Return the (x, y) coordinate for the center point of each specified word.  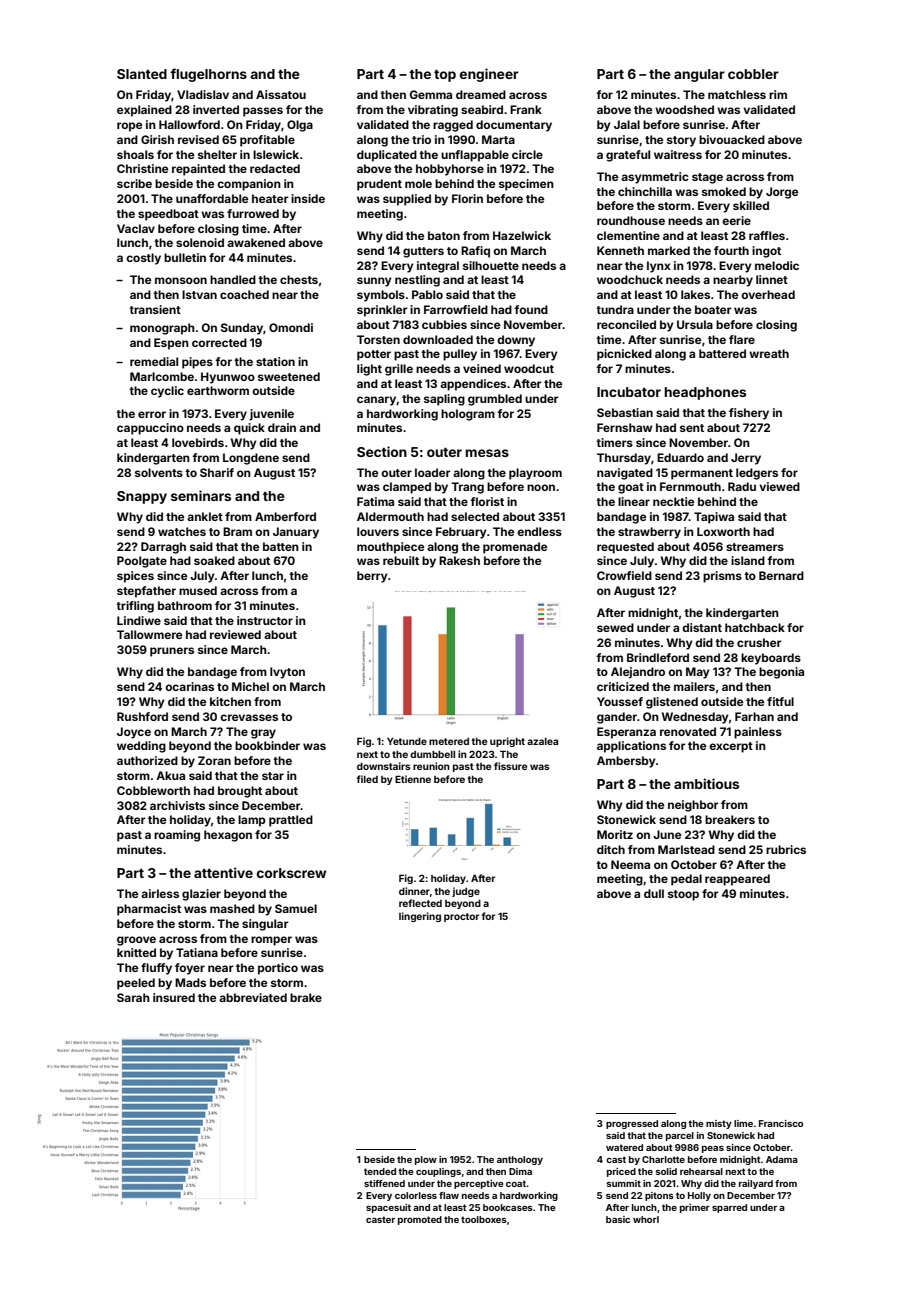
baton (444, 235)
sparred (729, 1208)
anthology (520, 1160)
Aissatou (281, 94)
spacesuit (388, 1208)
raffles (767, 235)
